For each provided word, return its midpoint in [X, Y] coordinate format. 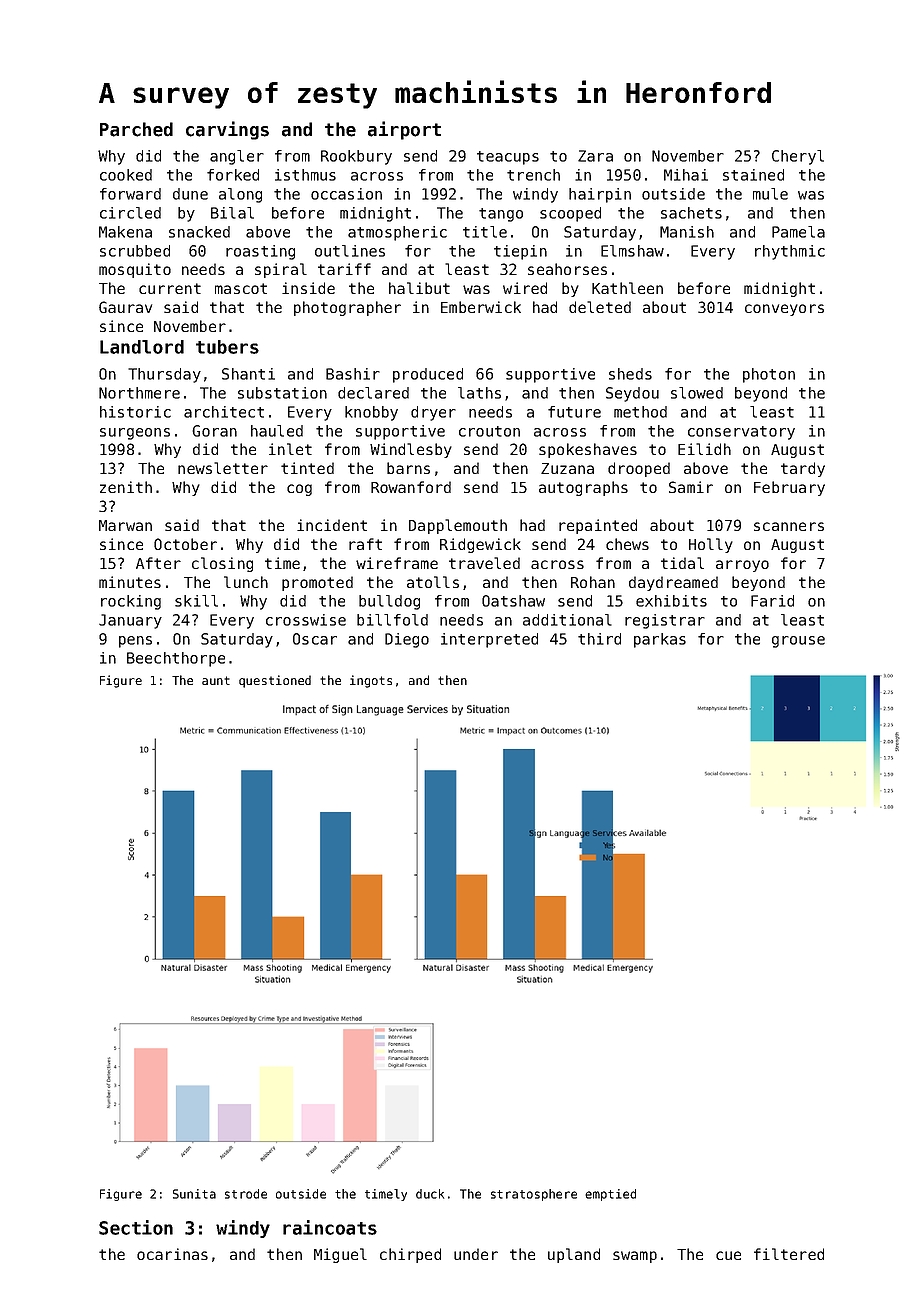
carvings [227, 130]
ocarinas [172, 1254]
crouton [489, 431]
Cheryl [798, 157]
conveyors [784, 310]
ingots [371, 681]
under [476, 1254]
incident [332, 525]
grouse [798, 642]
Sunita [194, 1194]
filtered [789, 1254]
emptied [610, 1195]
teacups [508, 158]
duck [430, 1194]
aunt [216, 680]
